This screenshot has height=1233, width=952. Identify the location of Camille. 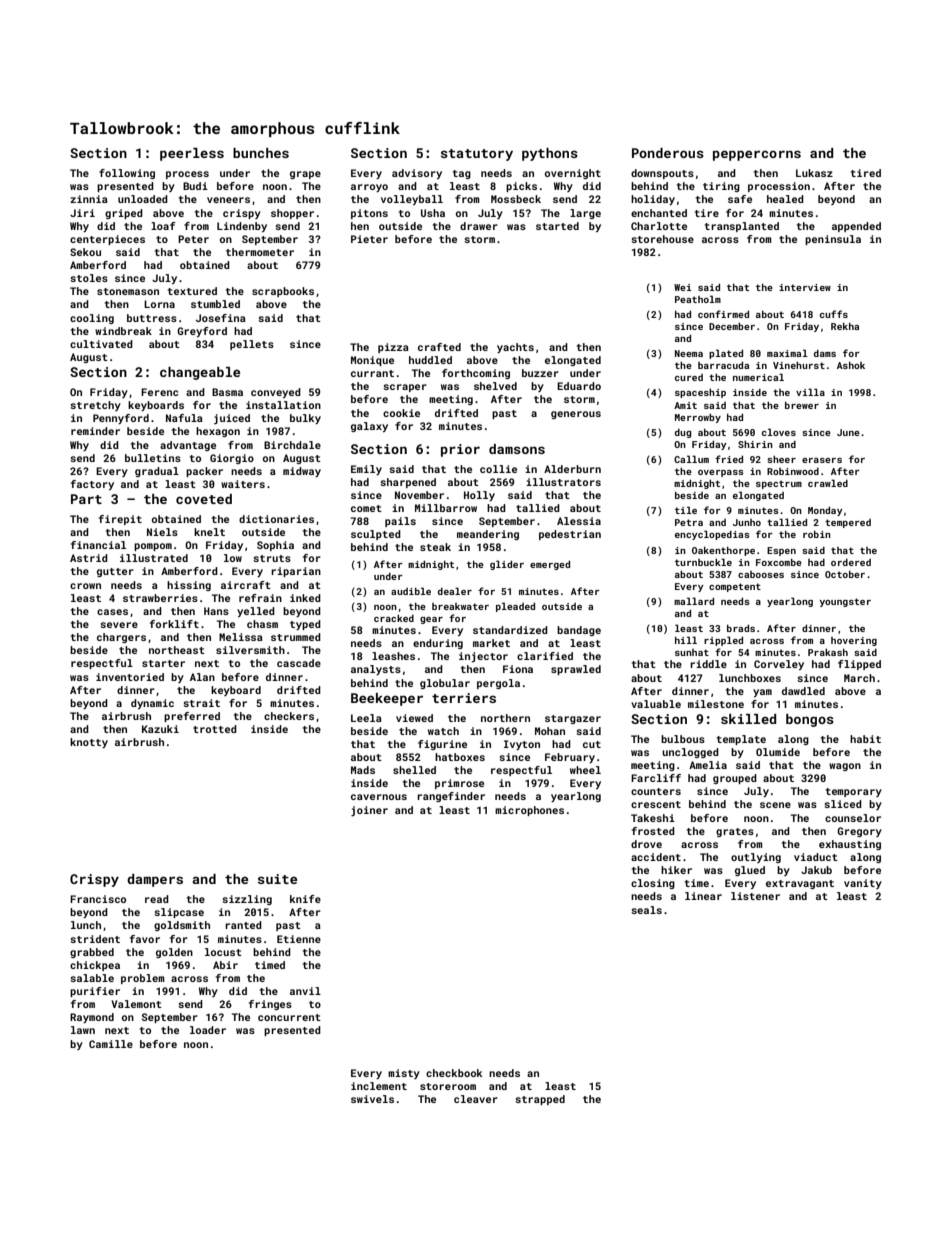
(111, 1044).
